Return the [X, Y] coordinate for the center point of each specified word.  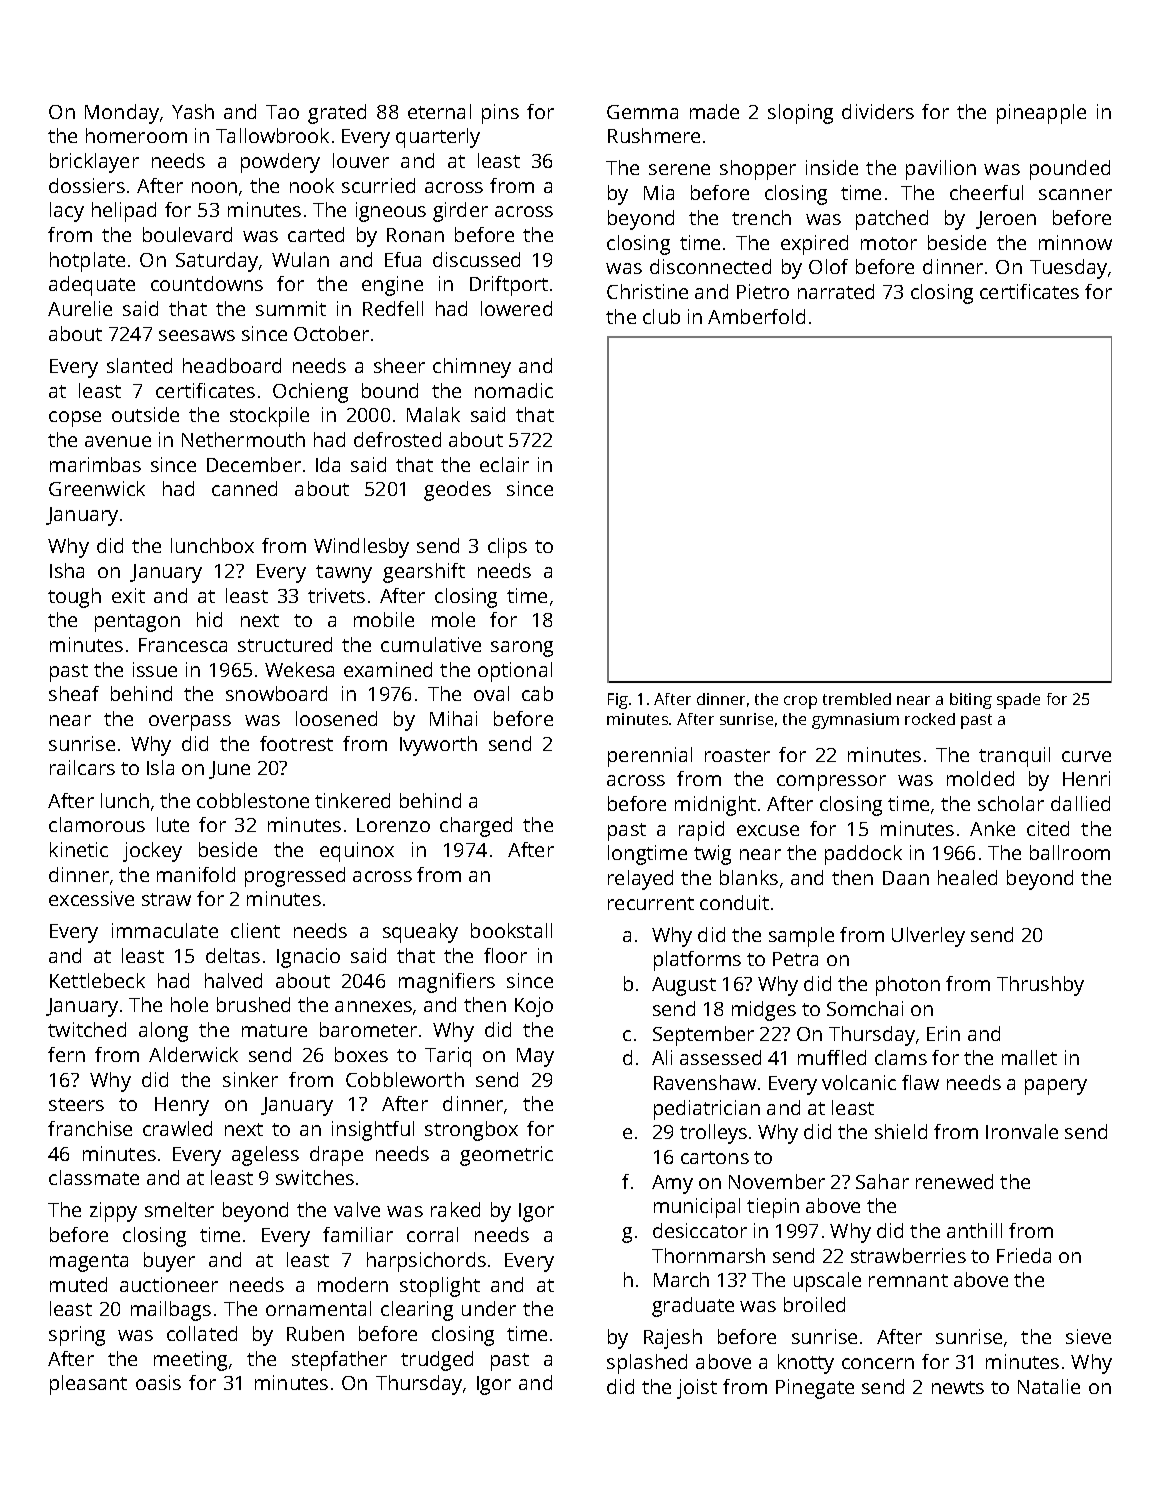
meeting [190, 1361]
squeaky [420, 933]
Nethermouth [243, 439]
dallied [1080, 803]
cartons [715, 1157]
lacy [67, 212]
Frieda [1024, 1255]
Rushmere [654, 135]
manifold [196, 874]
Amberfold [756, 316]
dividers [878, 111]
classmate [94, 1177]
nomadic [514, 390]
